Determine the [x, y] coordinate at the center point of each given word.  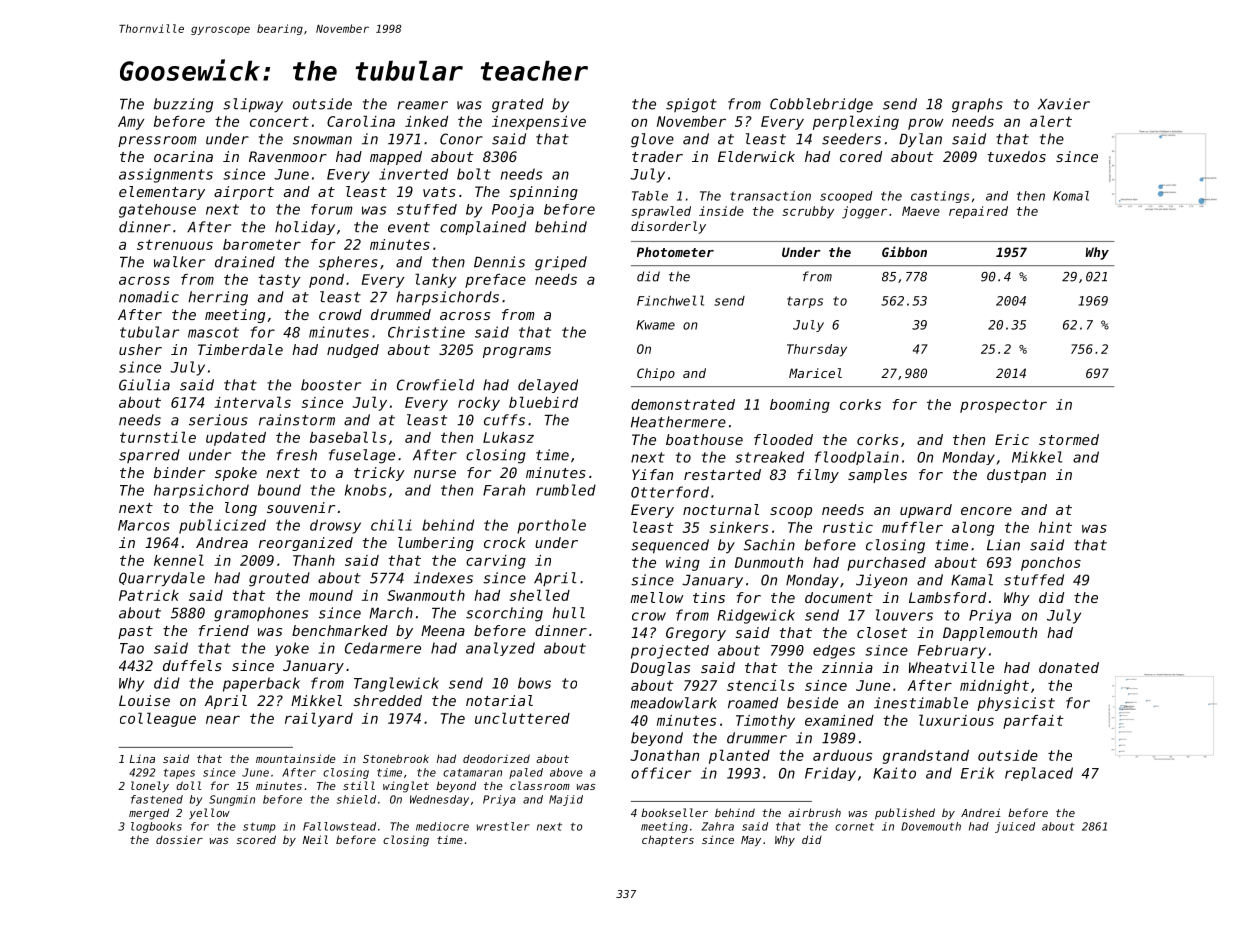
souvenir [301, 507]
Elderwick [756, 156]
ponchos [1051, 564]
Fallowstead [339, 826]
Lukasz [508, 437]
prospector [1003, 406]
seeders [851, 139]
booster [331, 385]
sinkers [739, 527]
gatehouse [157, 211]
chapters [668, 840]
